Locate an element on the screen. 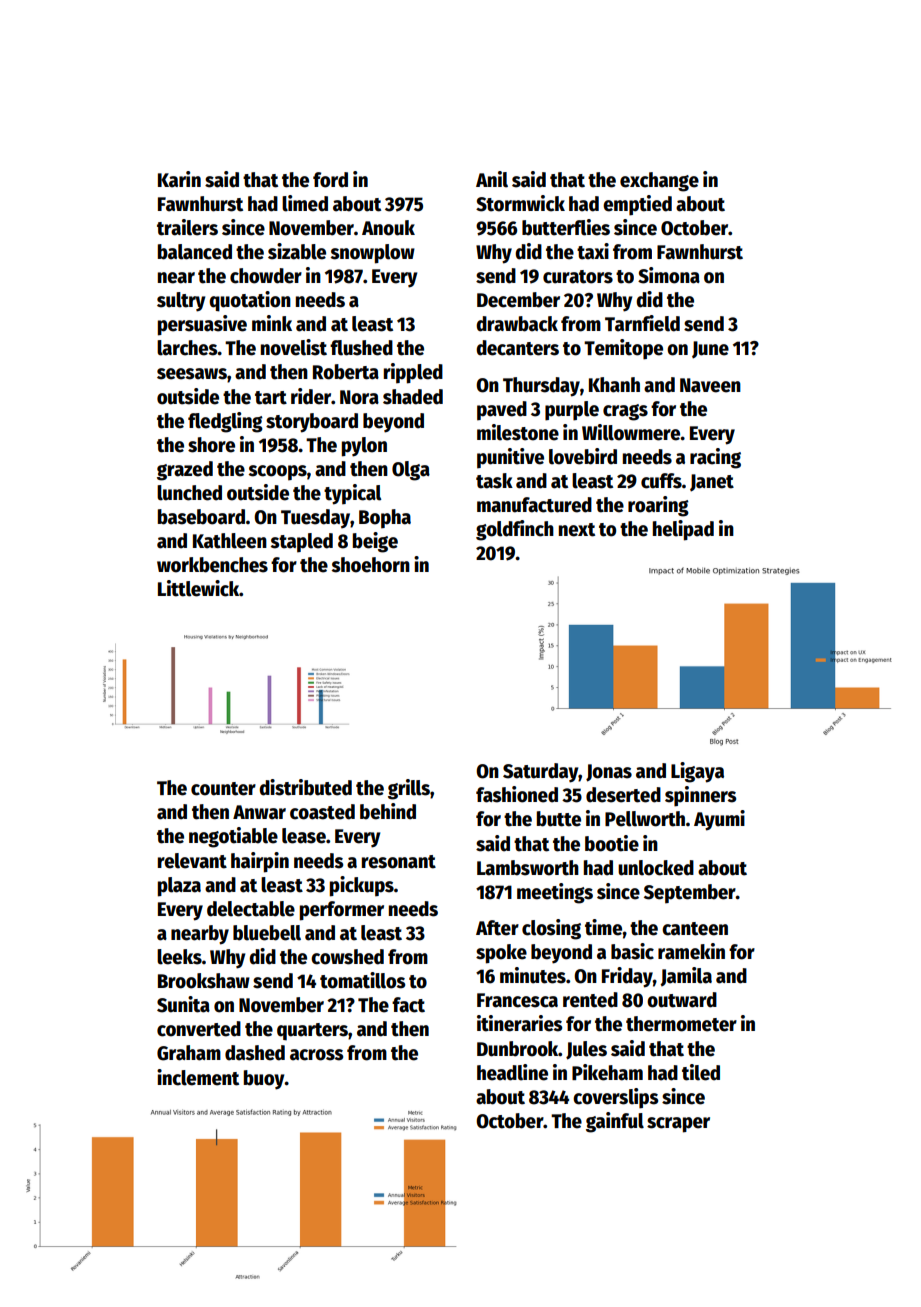 The image size is (921, 1307). Littlewick is located at coordinates (198, 588).
